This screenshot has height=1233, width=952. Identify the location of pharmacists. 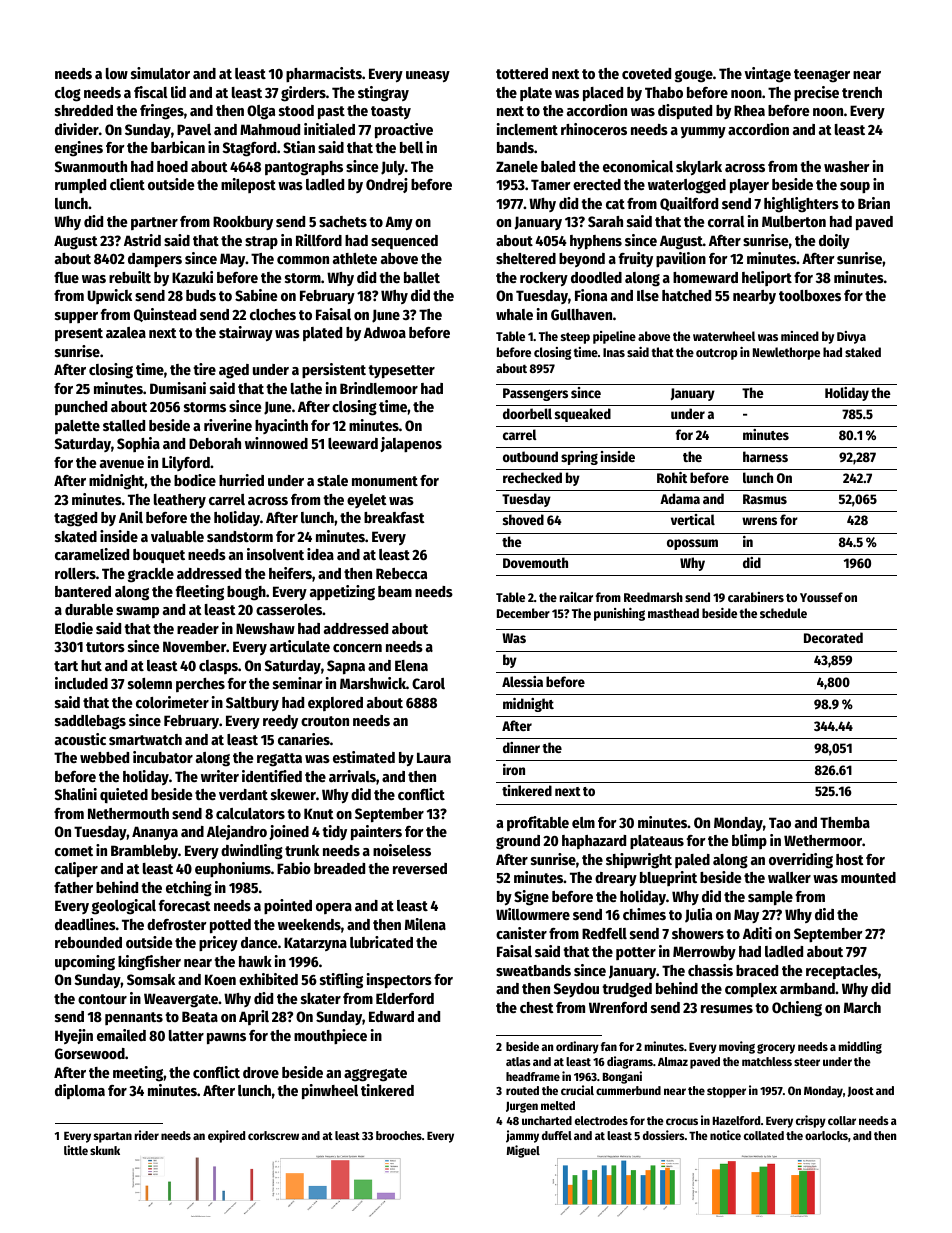
(324, 74).
